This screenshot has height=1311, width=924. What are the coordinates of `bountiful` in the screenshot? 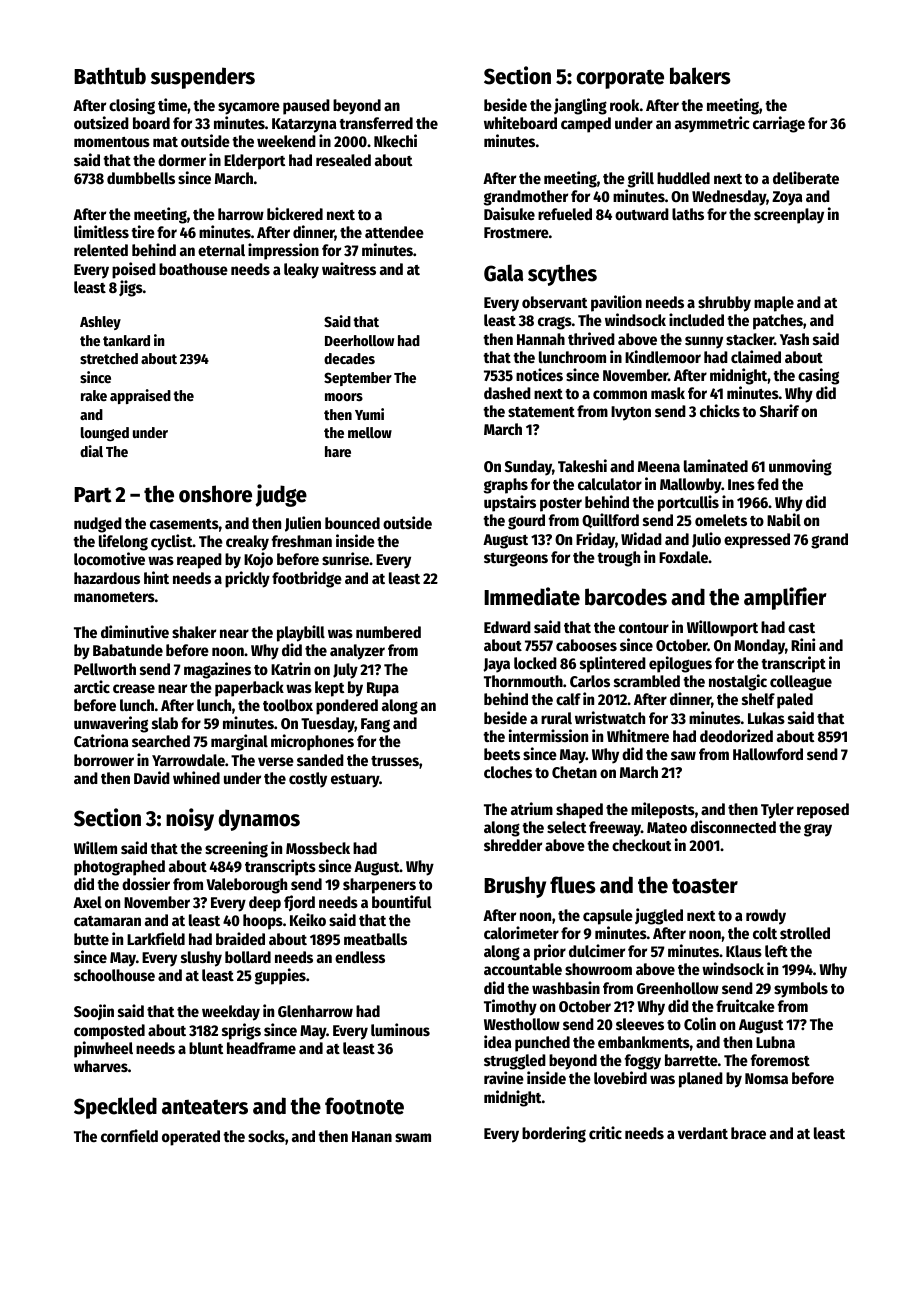 It's located at (402, 901).
